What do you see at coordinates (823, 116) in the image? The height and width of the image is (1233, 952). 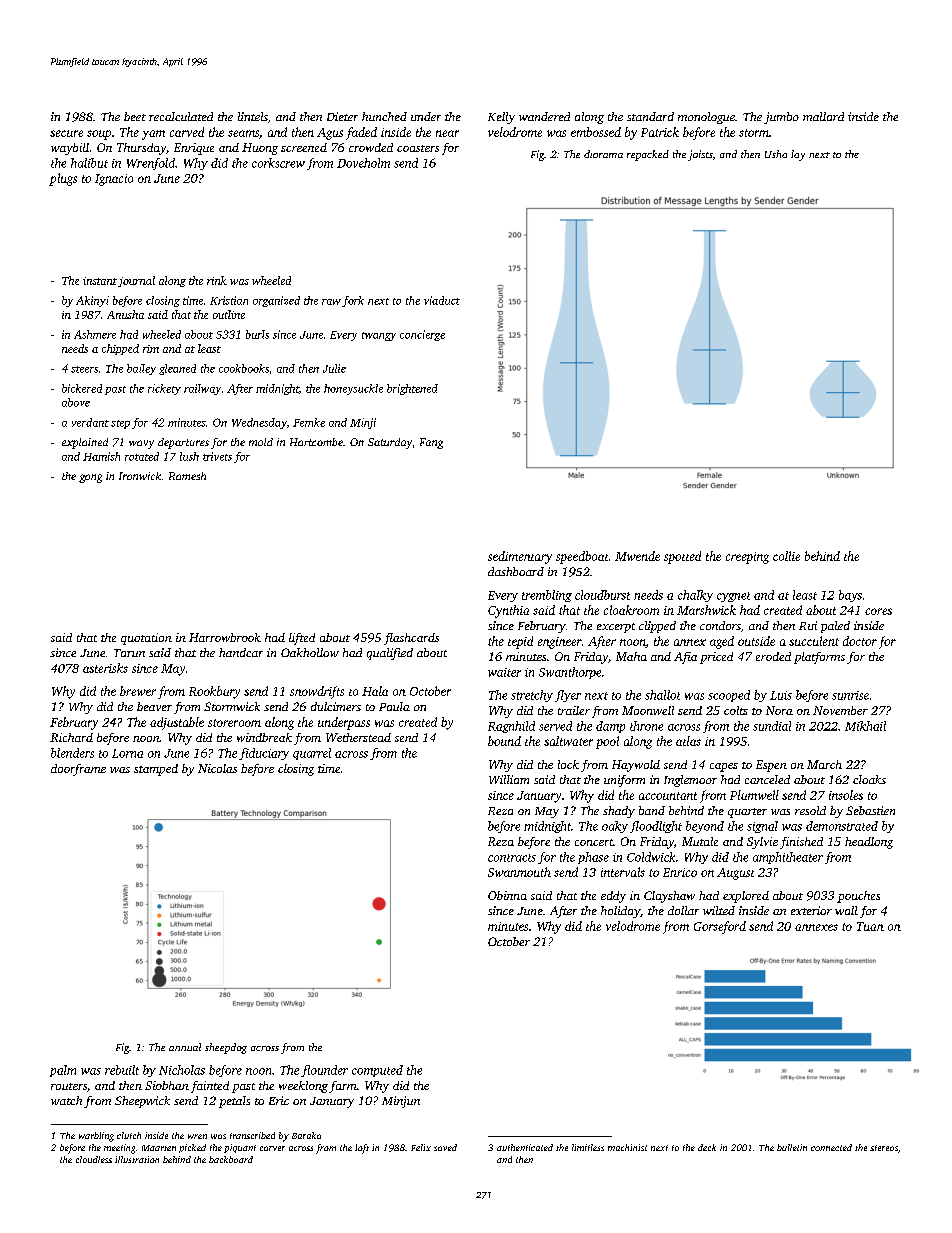 I see `mallard` at bounding box center [823, 116].
